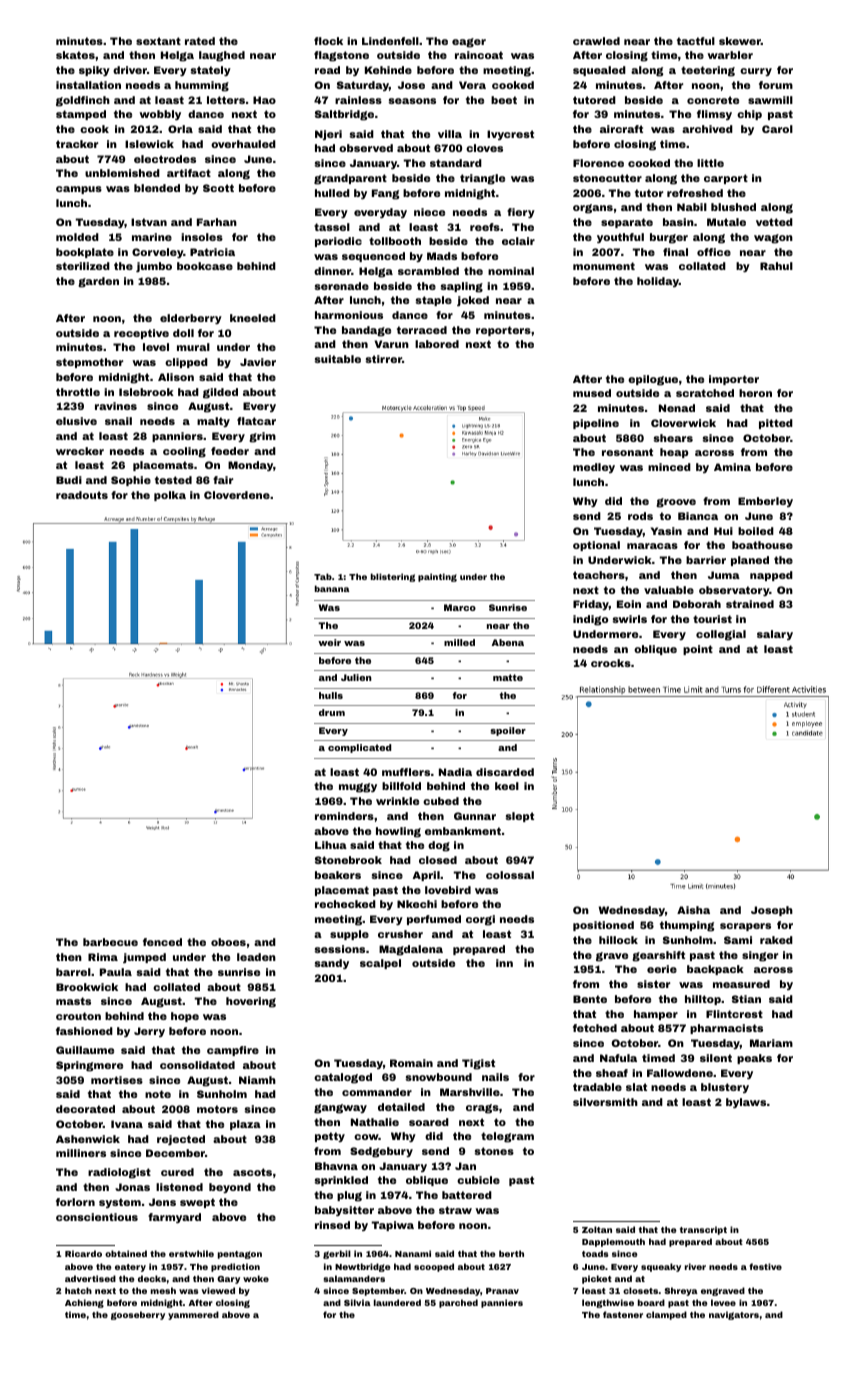  What do you see at coordinates (777, 129) in the screenshot?
I see `Carol` at bounding box center [777, 129].
